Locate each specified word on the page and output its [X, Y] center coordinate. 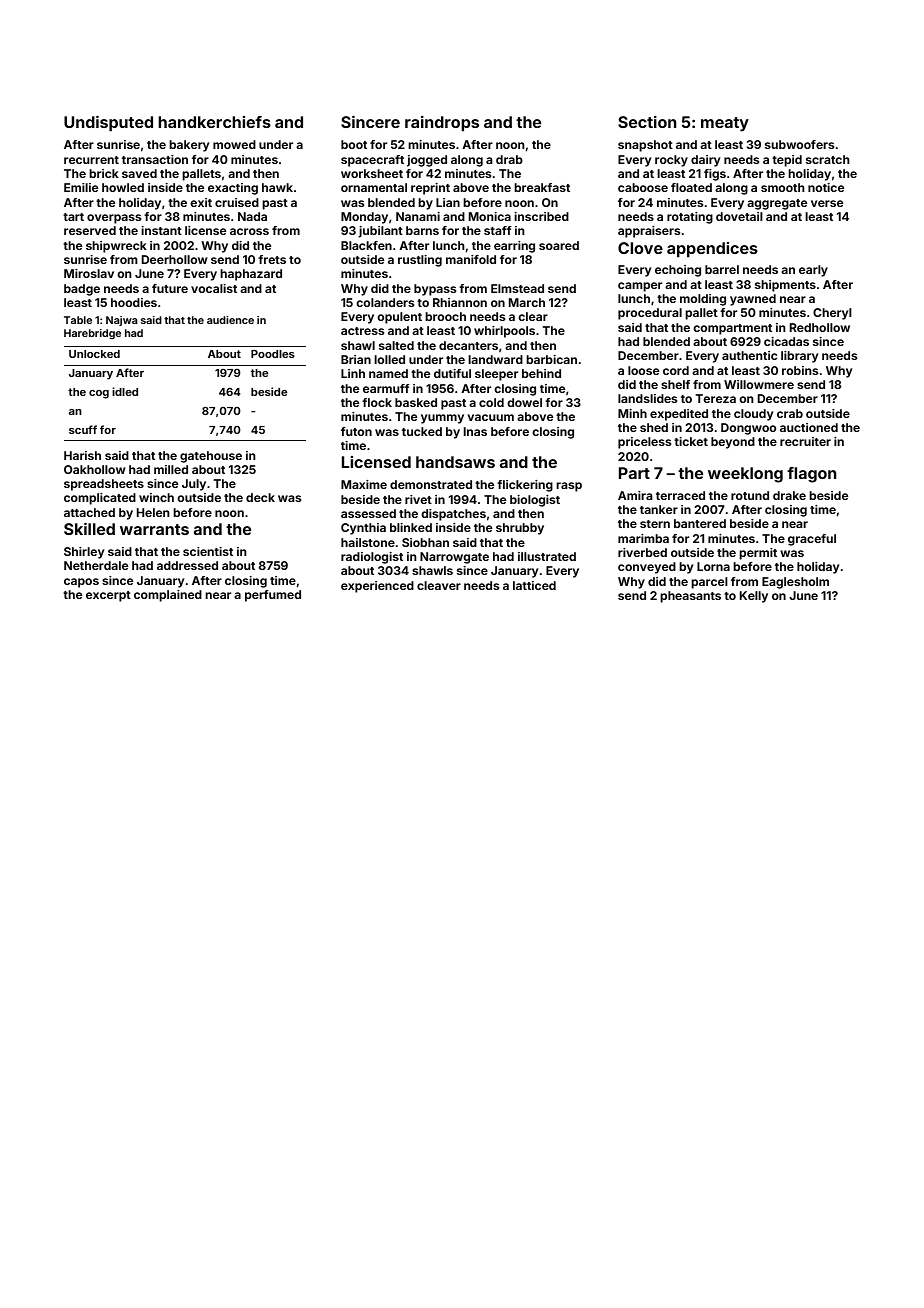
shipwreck [116, 247]
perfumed [273, 596]
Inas [475, 431]
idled [125, 391]
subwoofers [799, 144]
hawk [277, 187]
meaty [725, 124]
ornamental [374, 187]
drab [509, 159]
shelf [675, 384]
